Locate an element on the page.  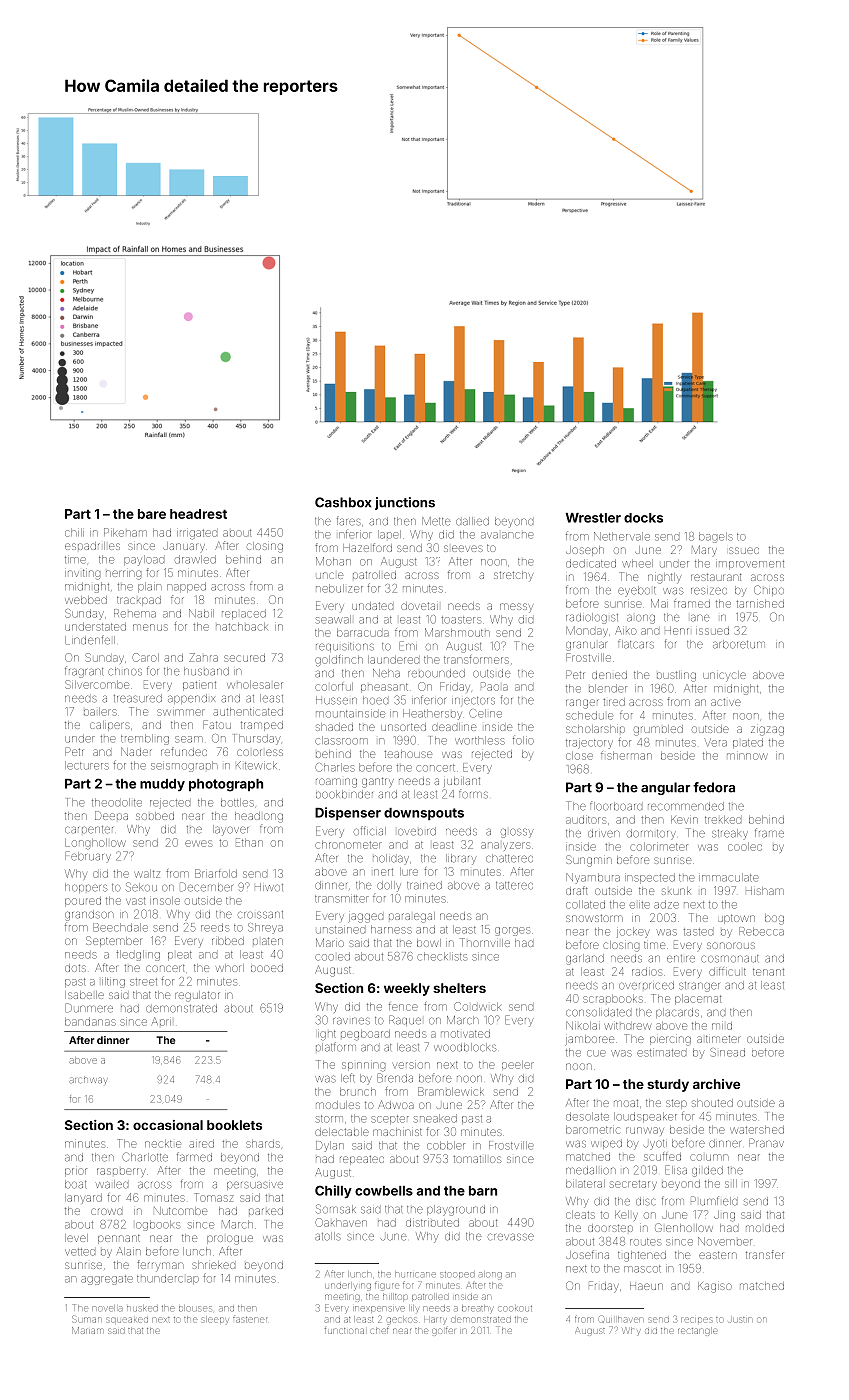
dots is located at coordinates (75, 968).
